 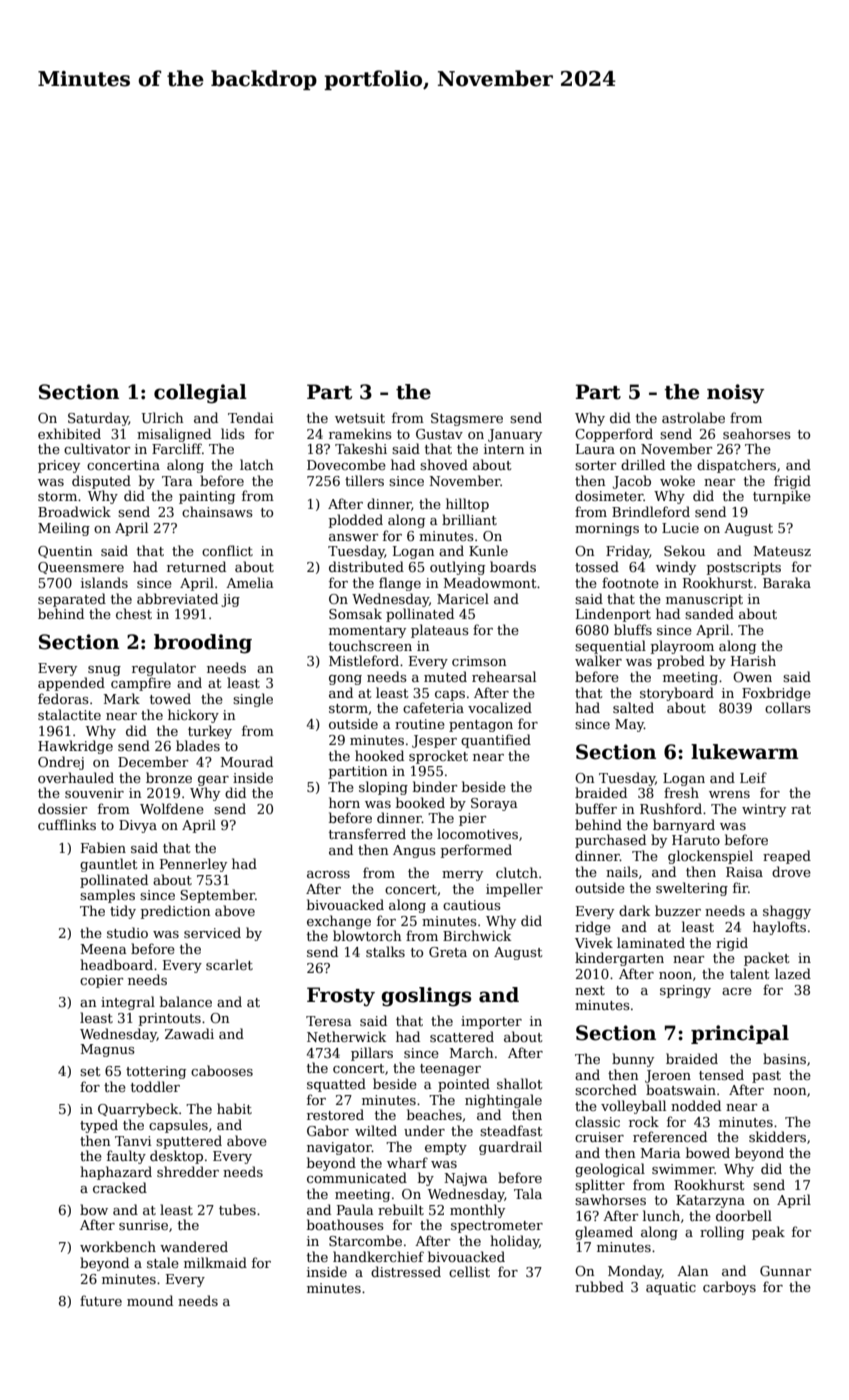 What do you see at coordinates (367, 833) in the screenshot?
I see `transferred` at bounding box center [367, 833].
